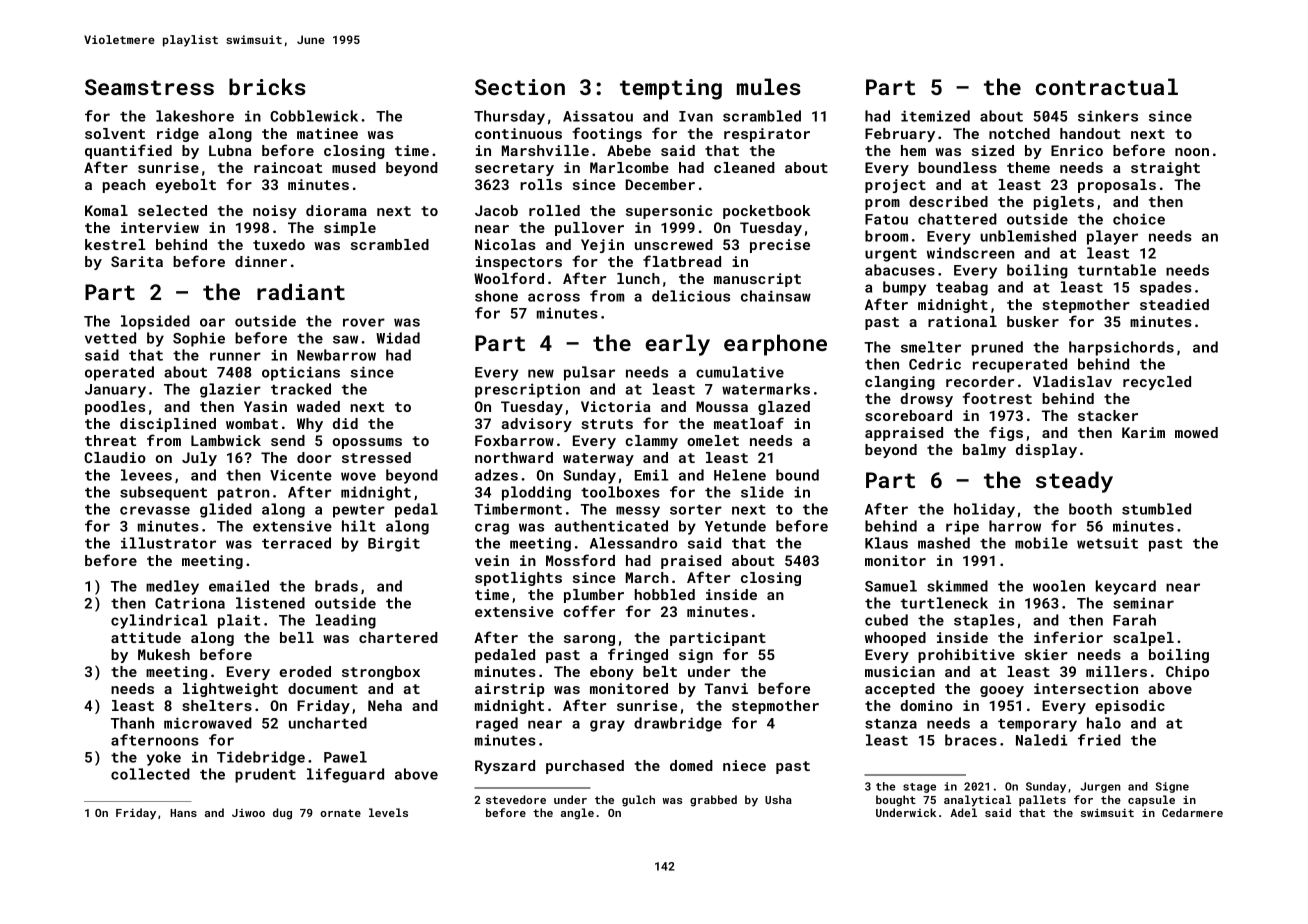 The image size is (1308, 924). I want to click on strongbox, so click(381, 673).
